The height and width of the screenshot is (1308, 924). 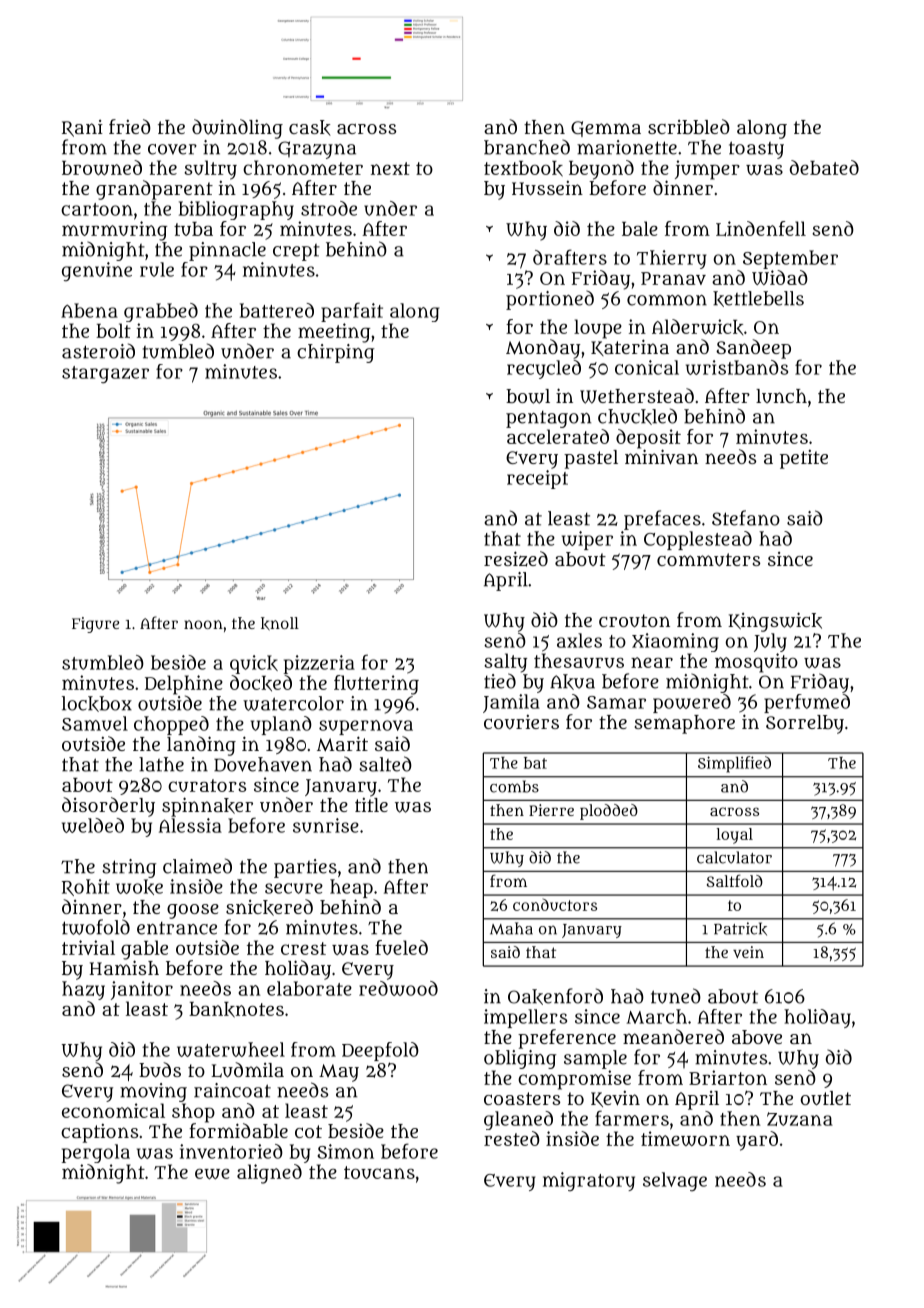 What do you see at coordinates (129, 868) in the screenshot?
I see `string` at bounding box center [129, 868].
